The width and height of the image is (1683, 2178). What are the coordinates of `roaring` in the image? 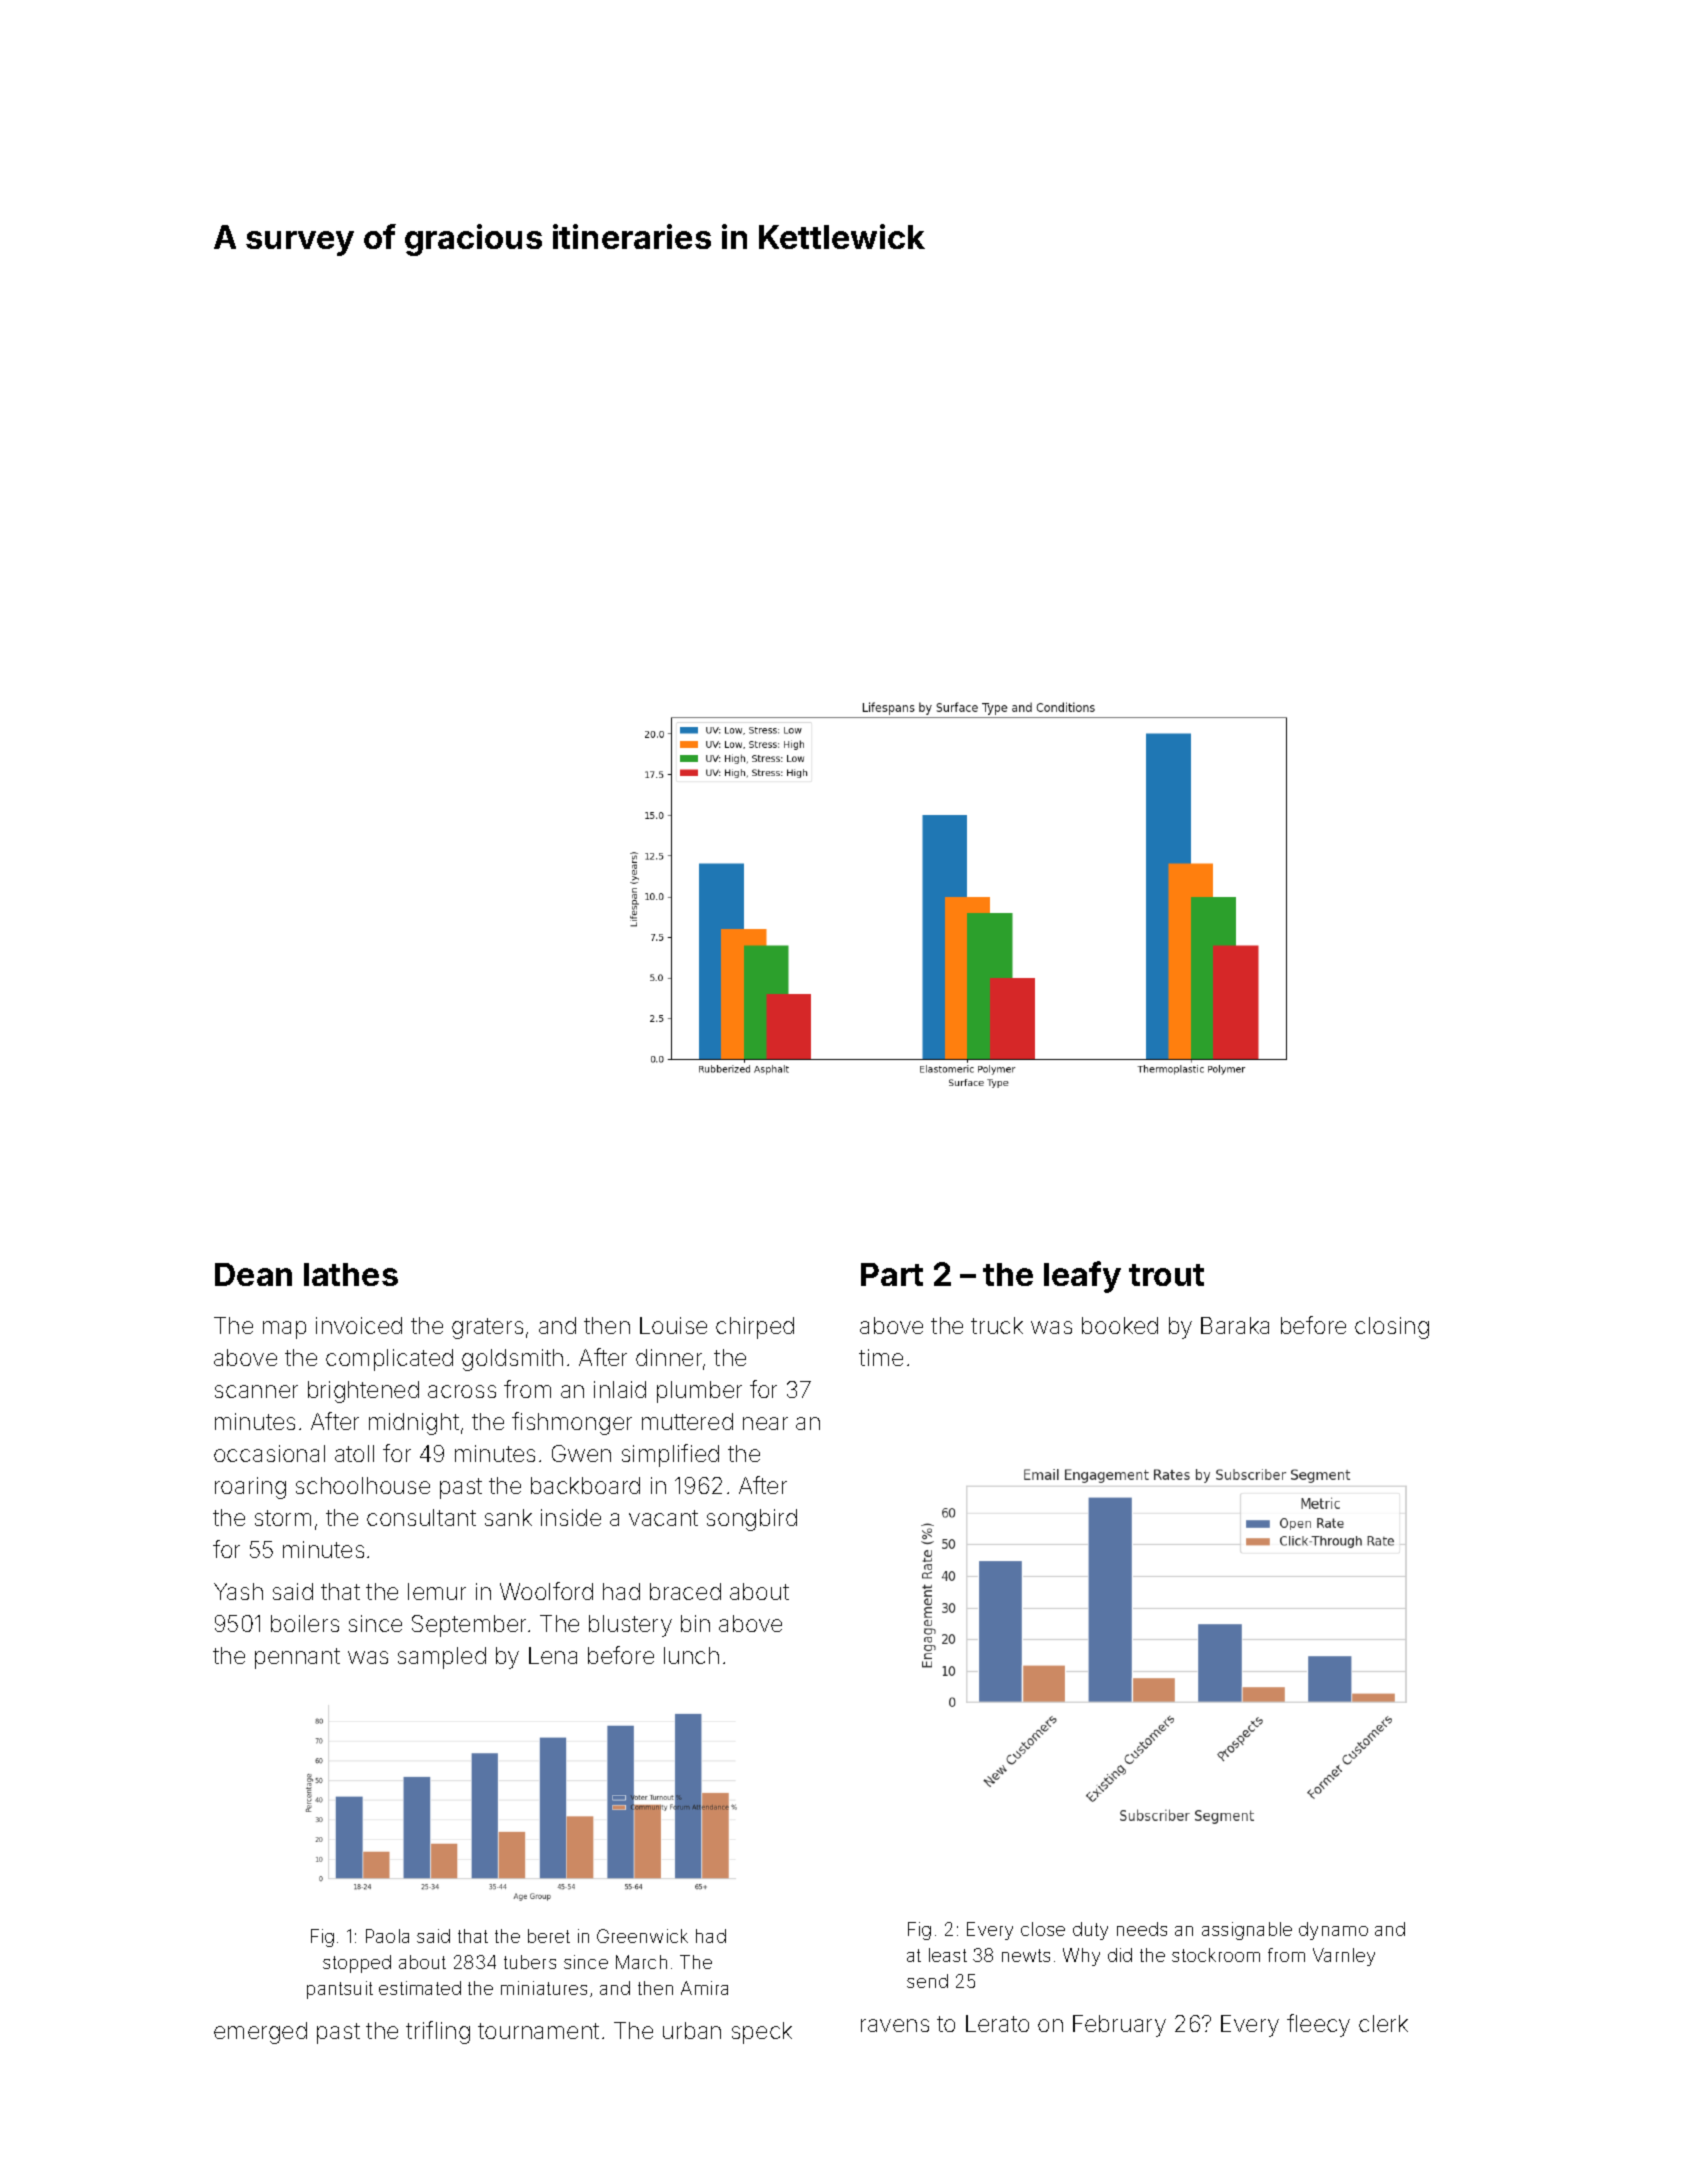 It's located at (250, 1488).
